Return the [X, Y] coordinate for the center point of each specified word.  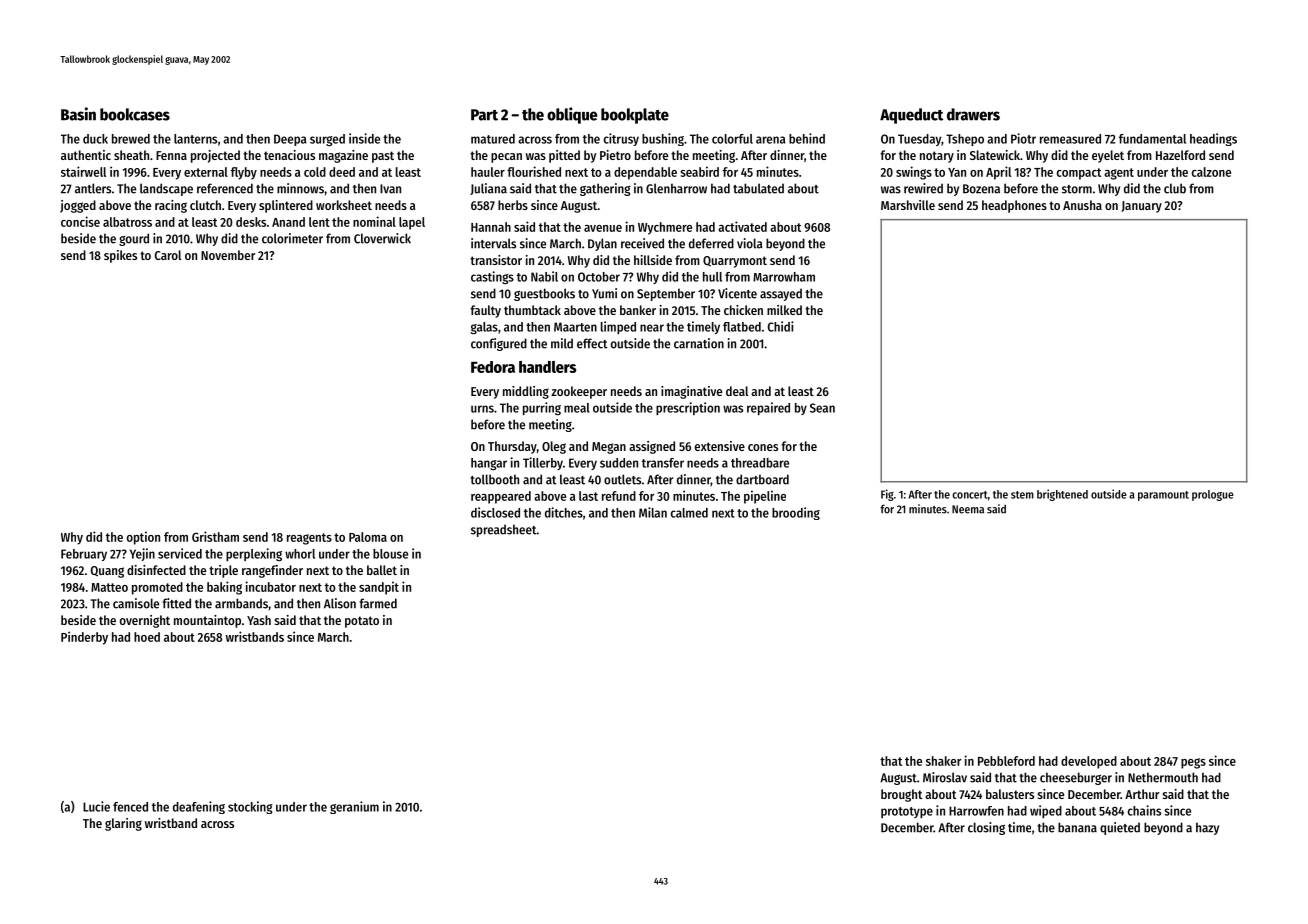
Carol [168, 255]
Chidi [781, 326]
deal [737, 391]
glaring [123, 824]
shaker [943, 761]
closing [986, 828]
